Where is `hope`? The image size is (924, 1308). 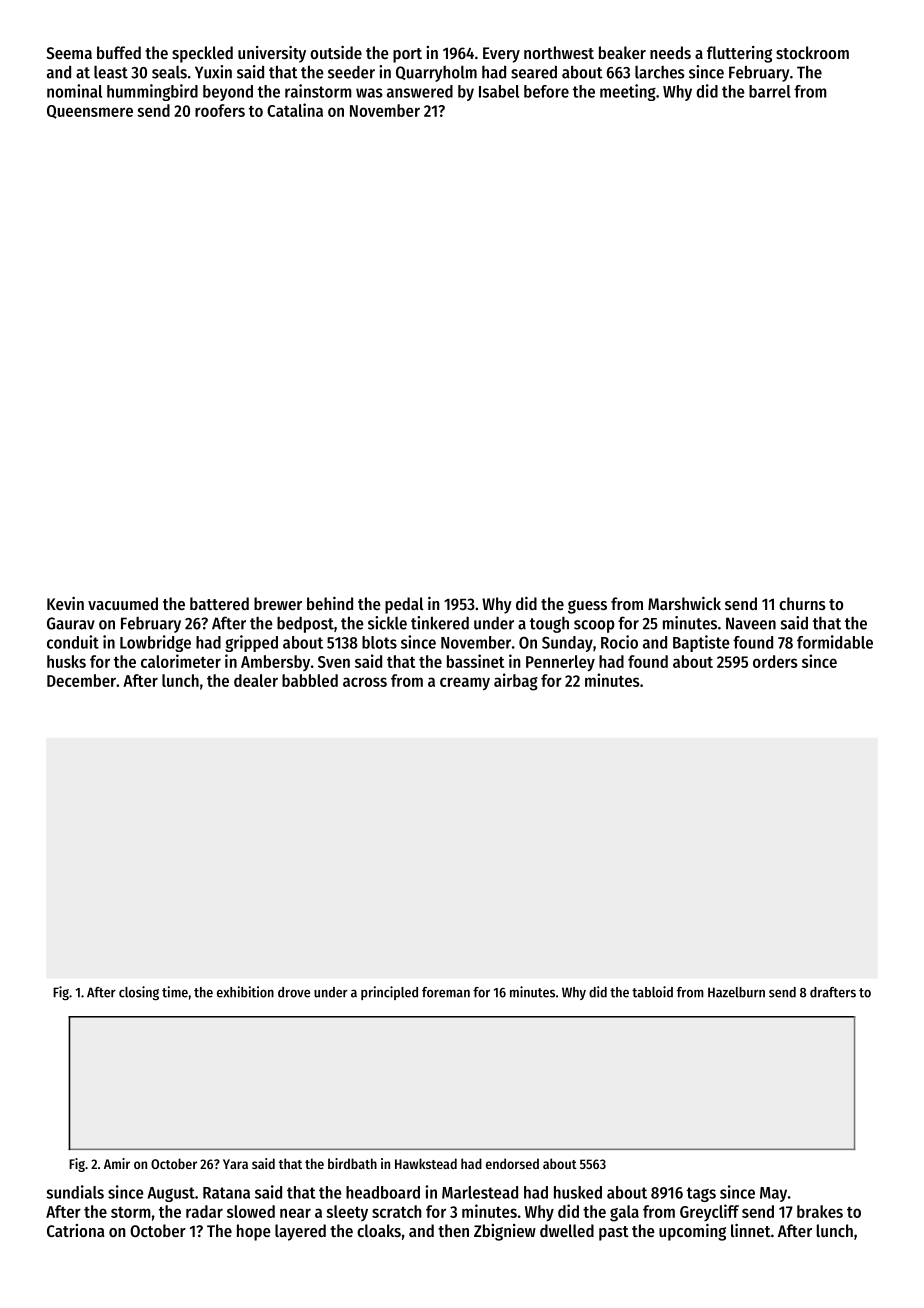
hope is located at coordinates (254, 1232).
